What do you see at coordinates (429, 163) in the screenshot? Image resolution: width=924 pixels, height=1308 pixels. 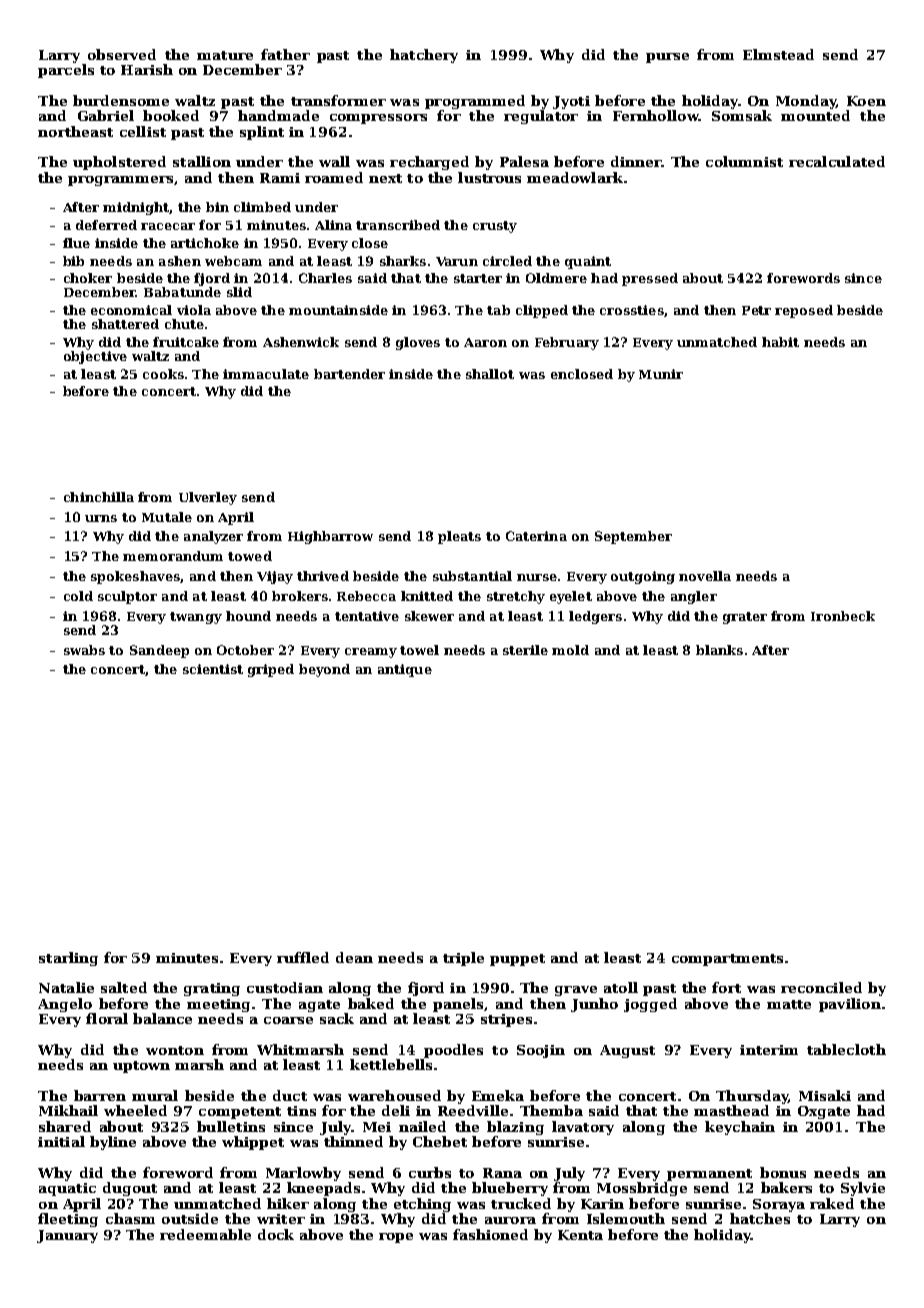 I see `recharged` at bounding box center [429, 163].
